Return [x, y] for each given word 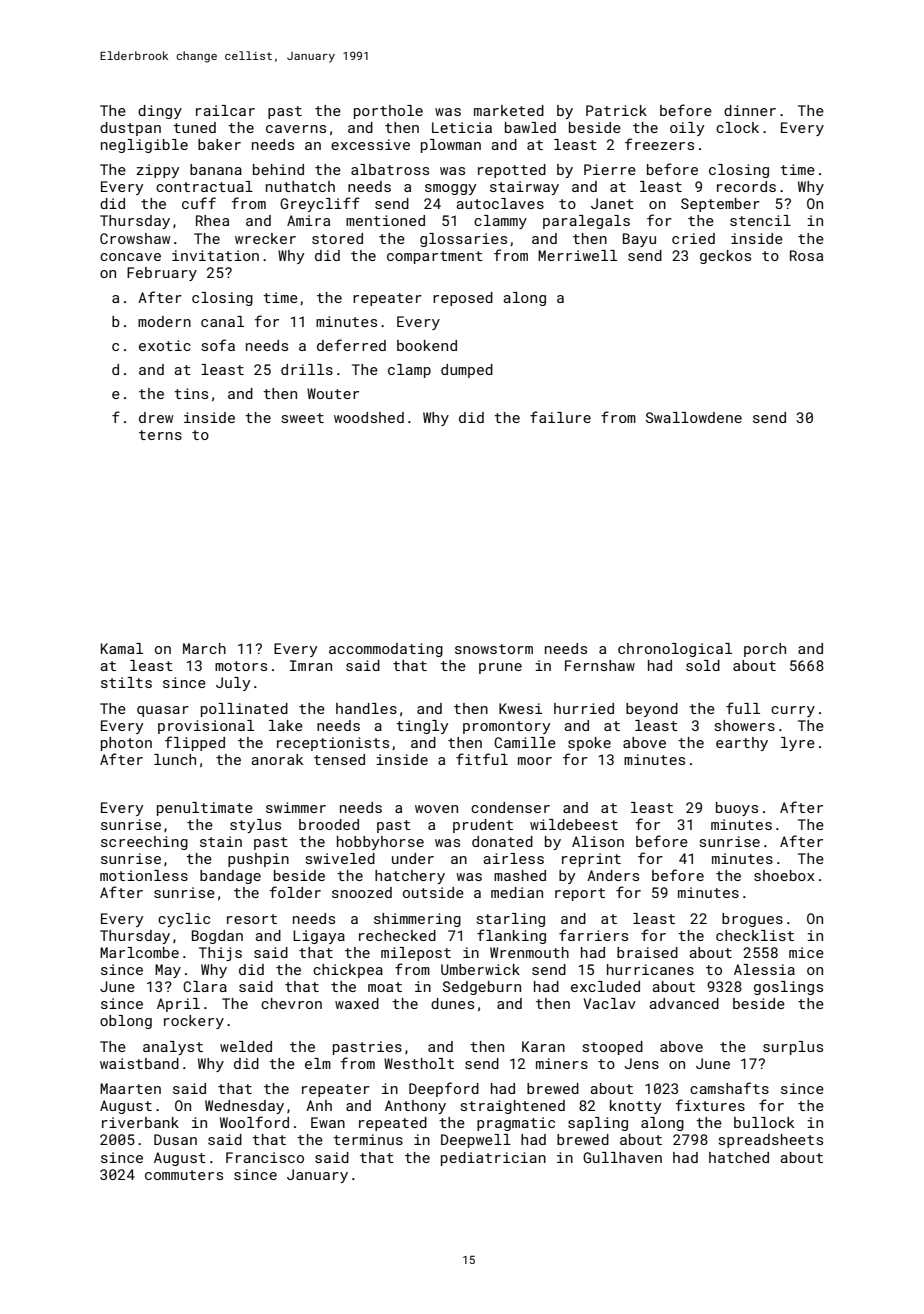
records [746, 186]
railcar [225, 110]
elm [318, 1063]
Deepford [444, 1089]
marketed [509, 110]
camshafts [729, 1088]
